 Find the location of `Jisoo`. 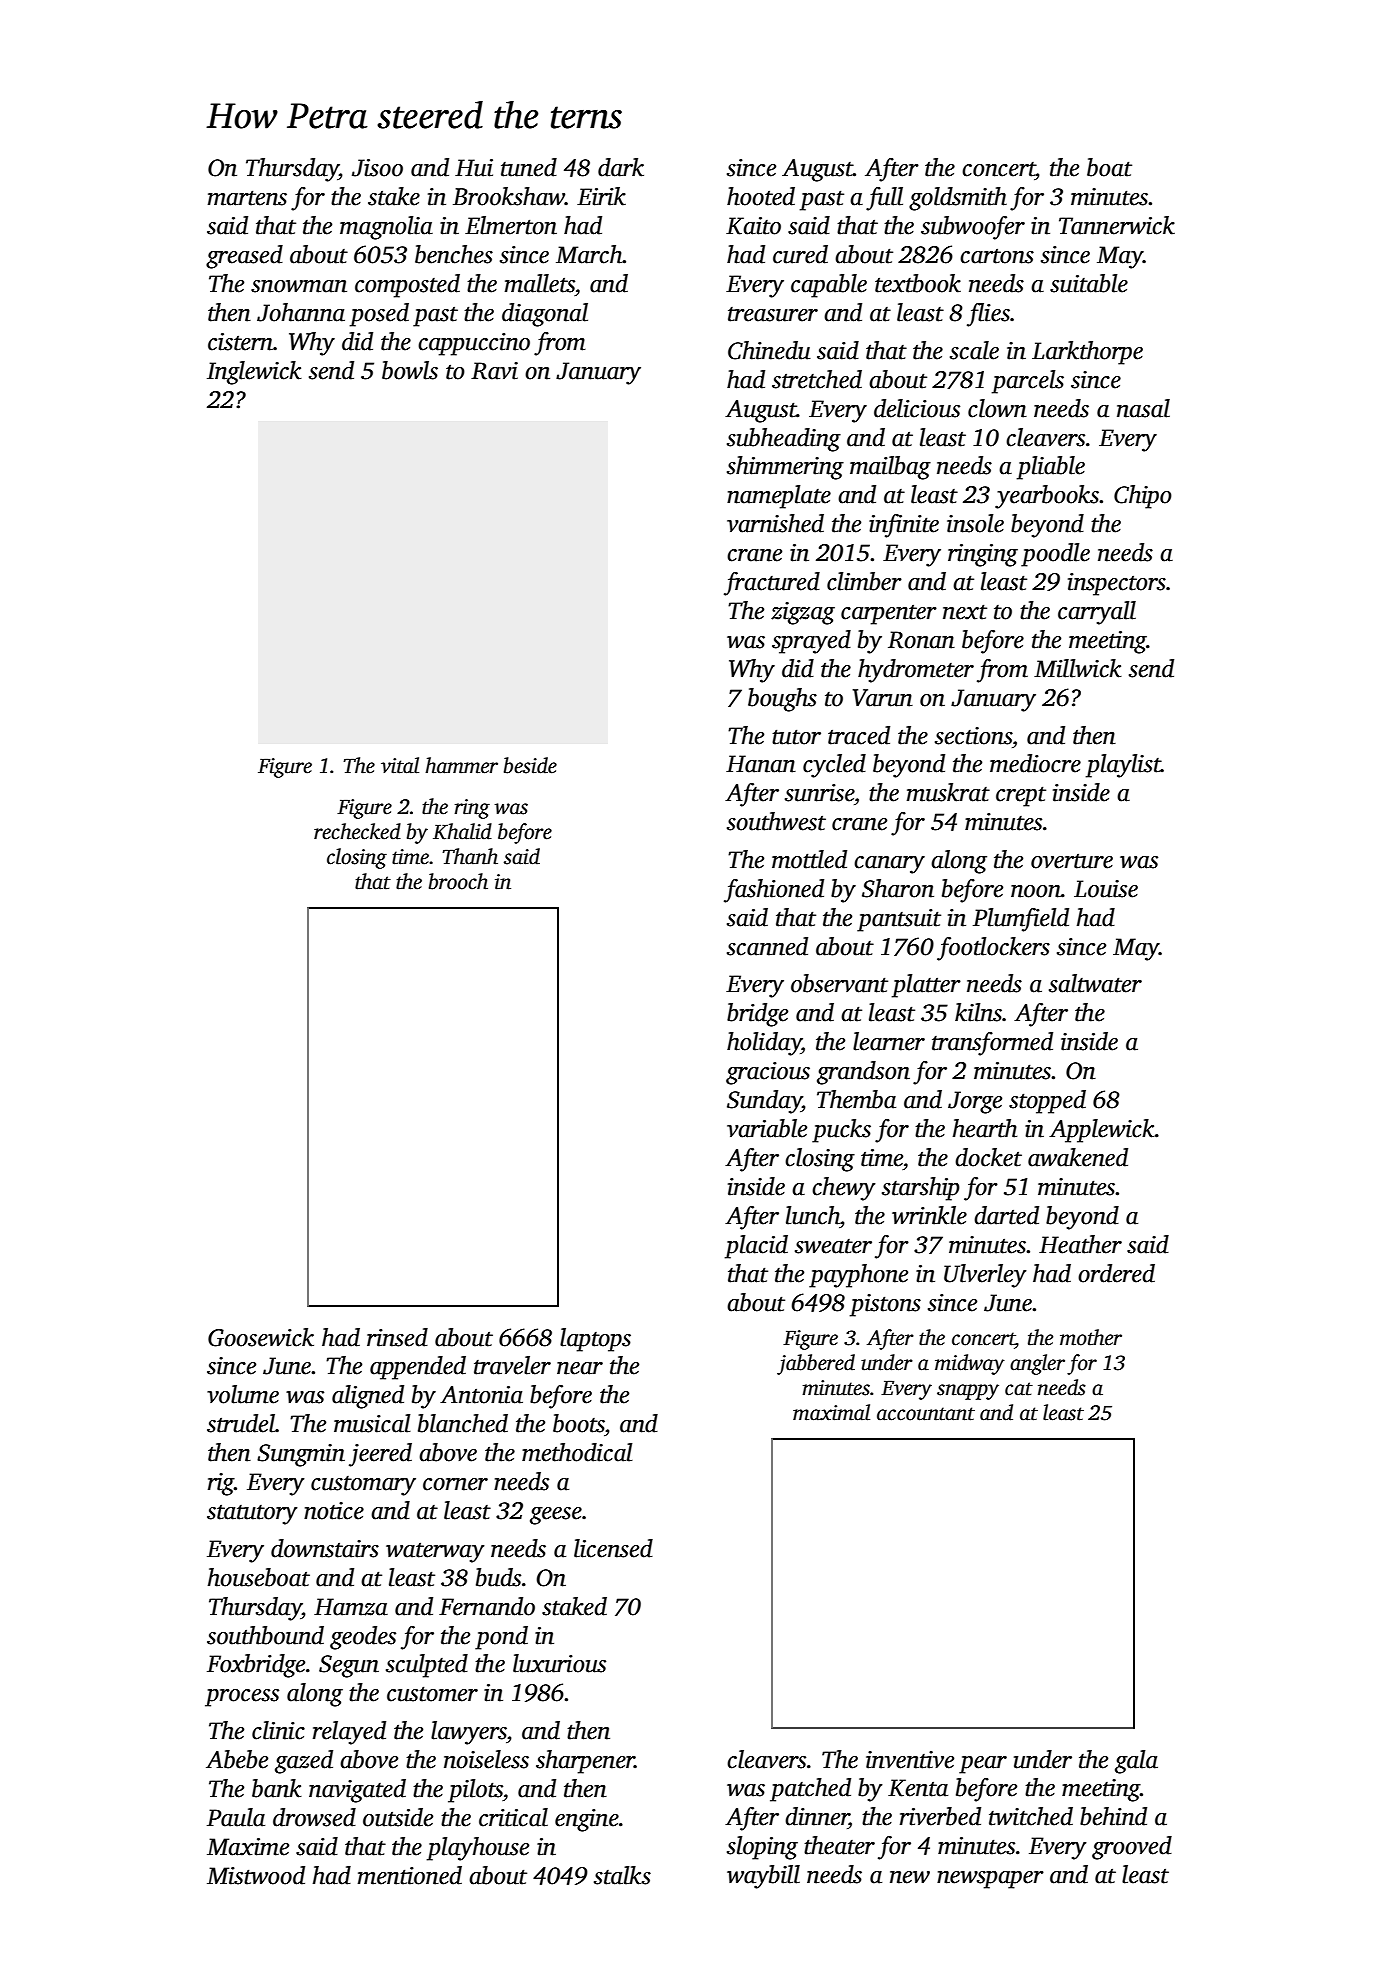

Jisoo is located at coordinates (377, 168).
